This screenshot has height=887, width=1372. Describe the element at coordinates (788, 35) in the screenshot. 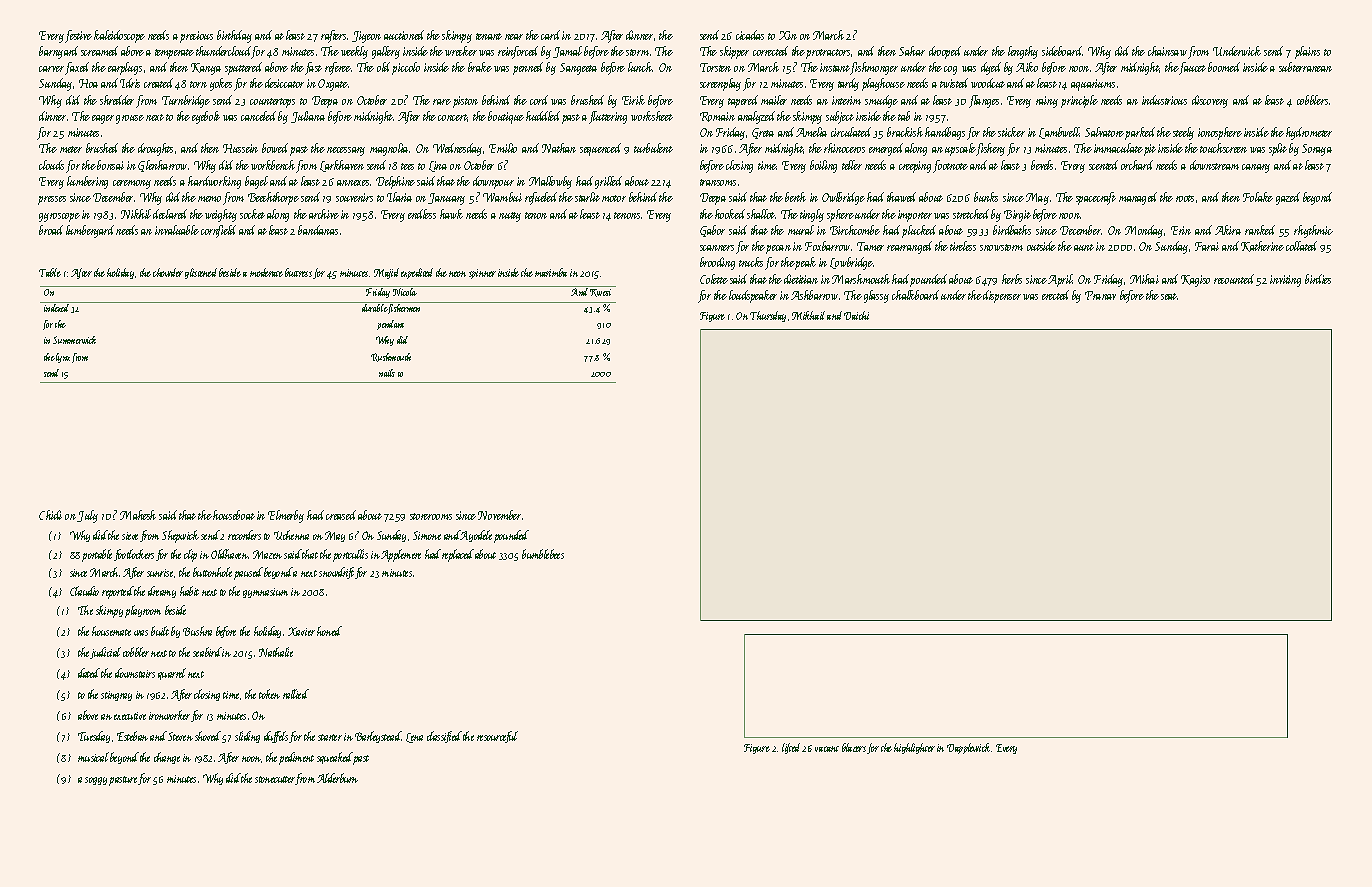

I see `Xin` at that location.
